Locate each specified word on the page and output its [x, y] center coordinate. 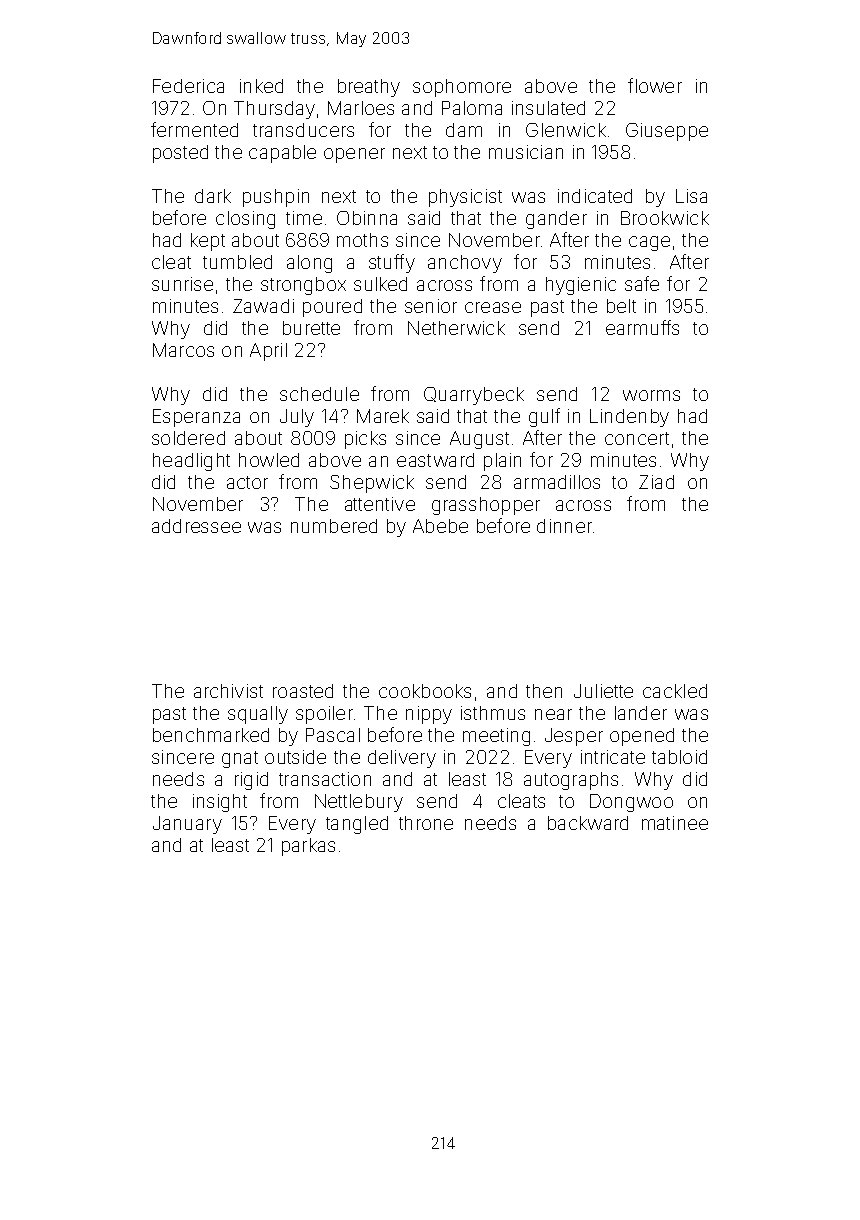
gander [556, 220]
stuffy [392, 263]
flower [655, 85]
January [187, 825]
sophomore [462, 88]
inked [261, 86]
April [268, 352]
